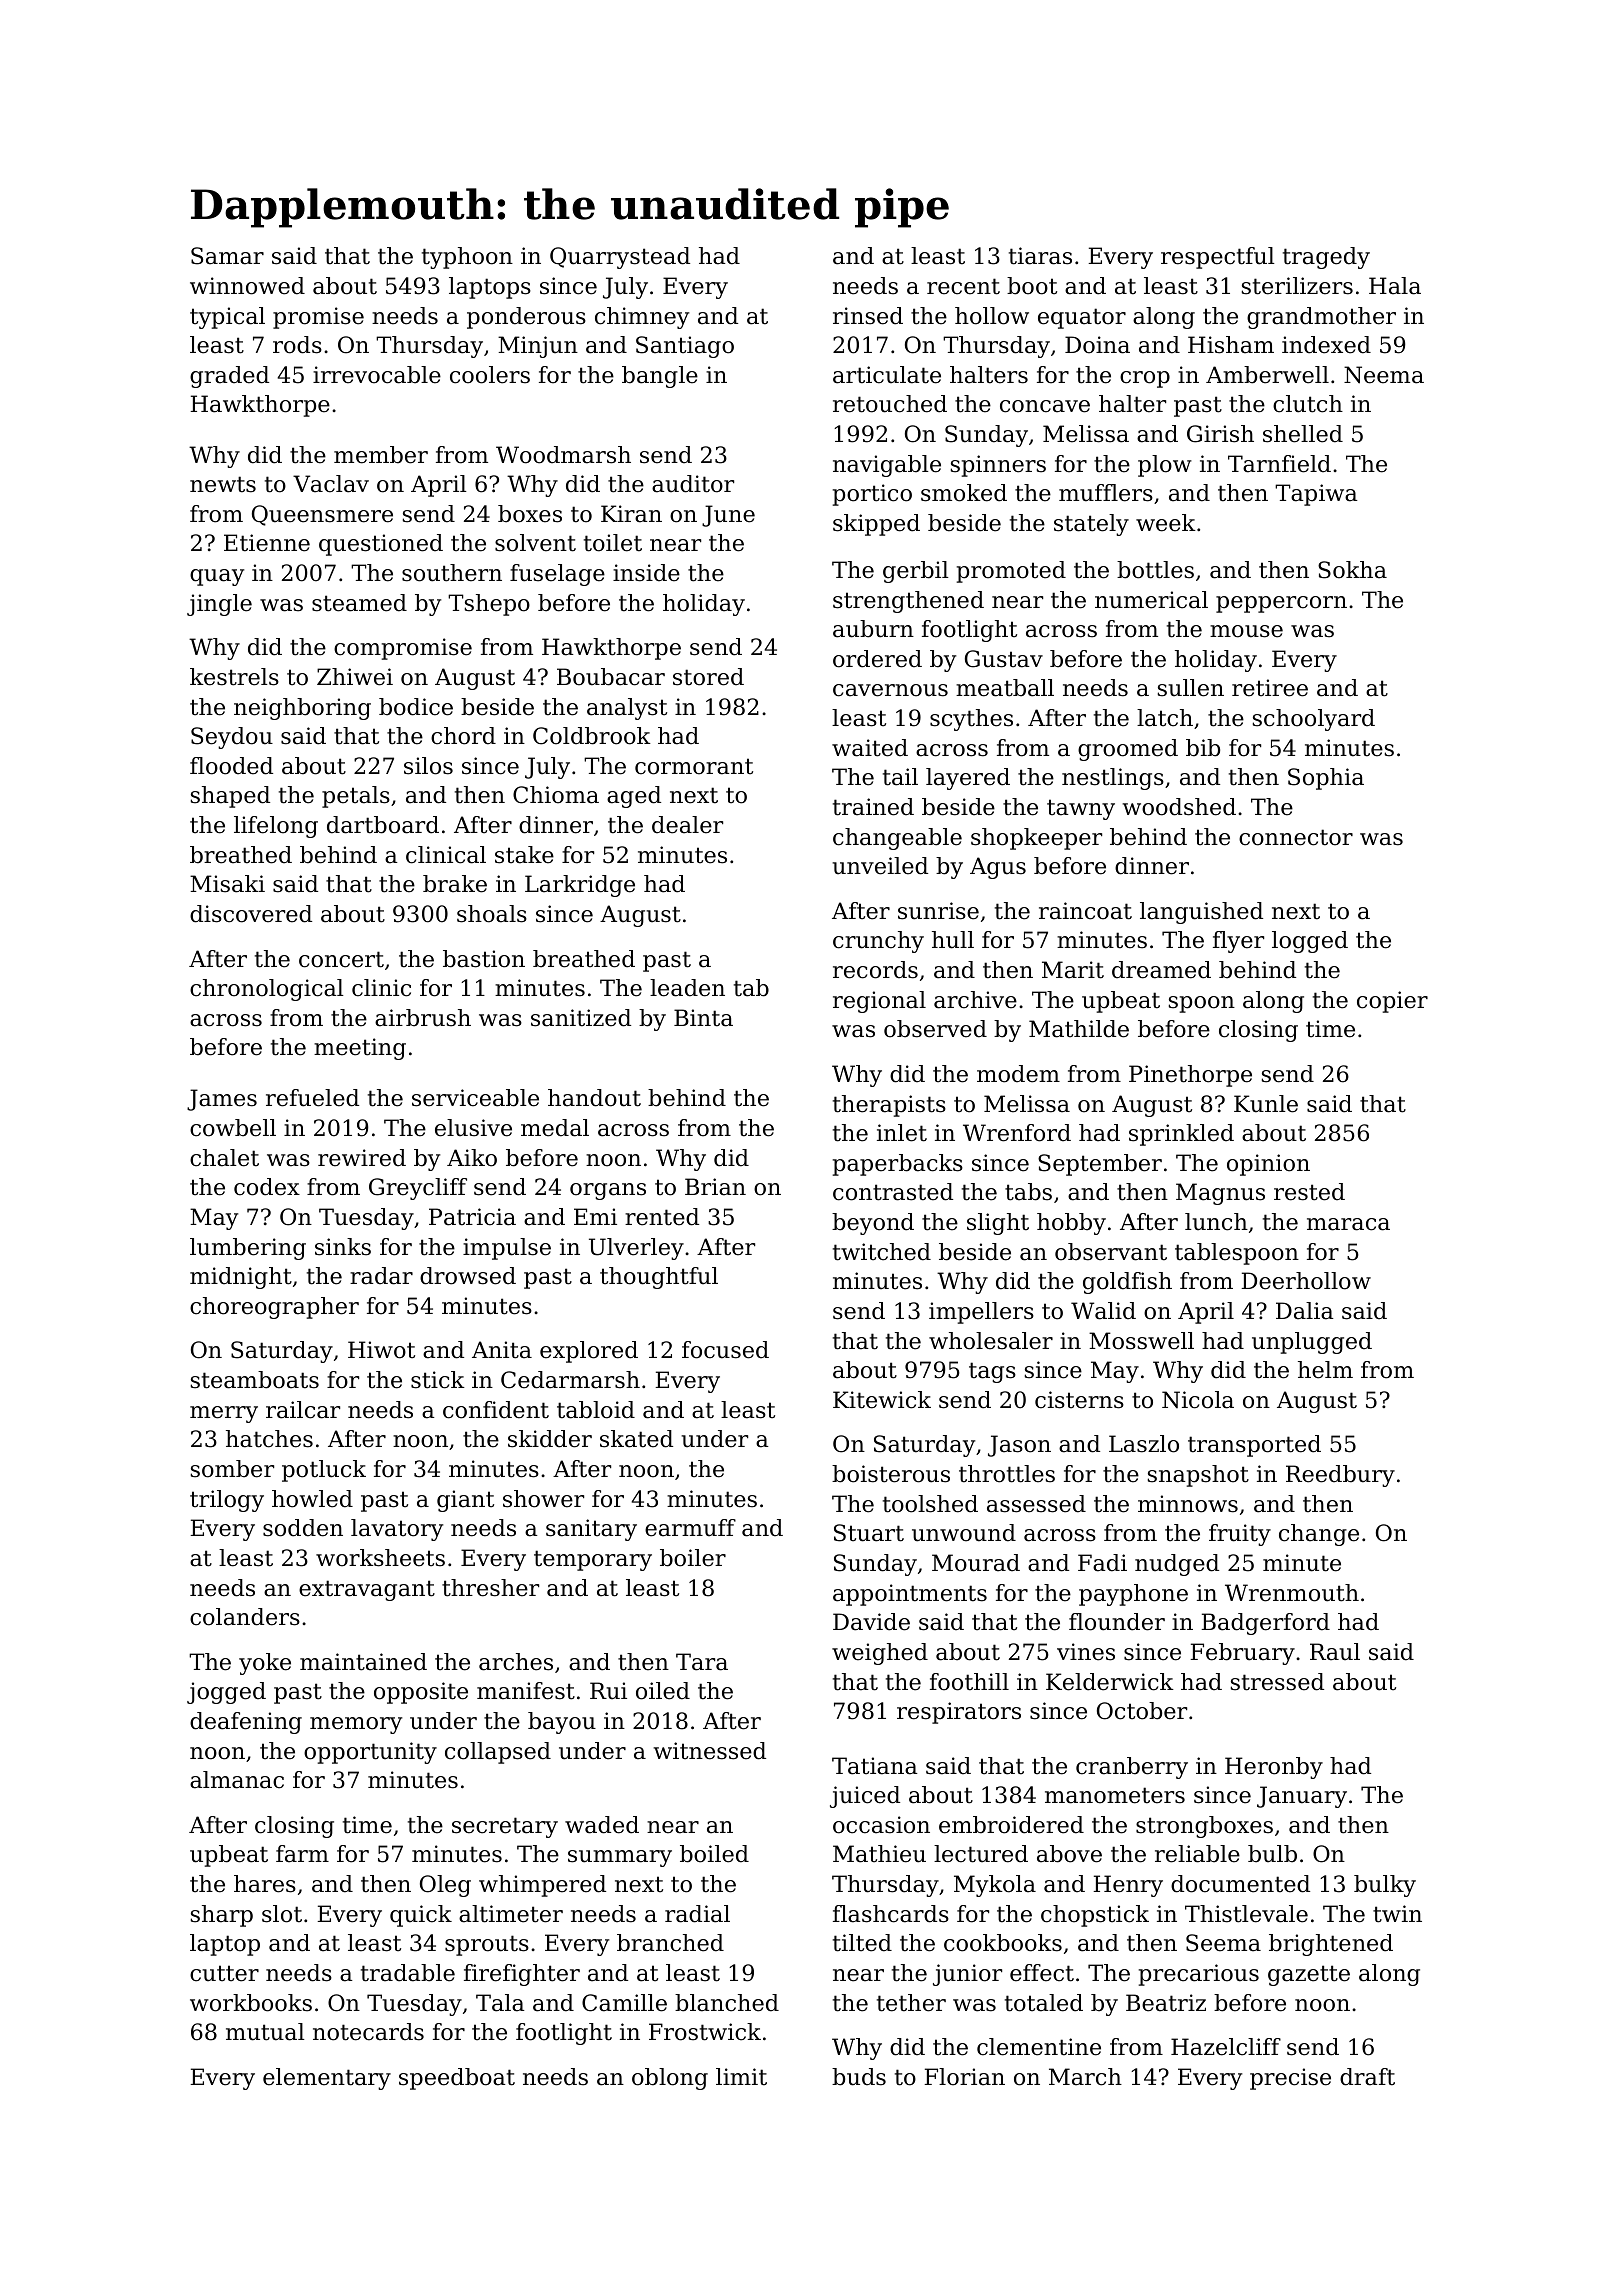 The width and height of the screenshot is (1620, 2292). What do you see at coordinates (1290, 2079) in the screenshot?
I see `precise` at bounding box center [1290, 2079].
